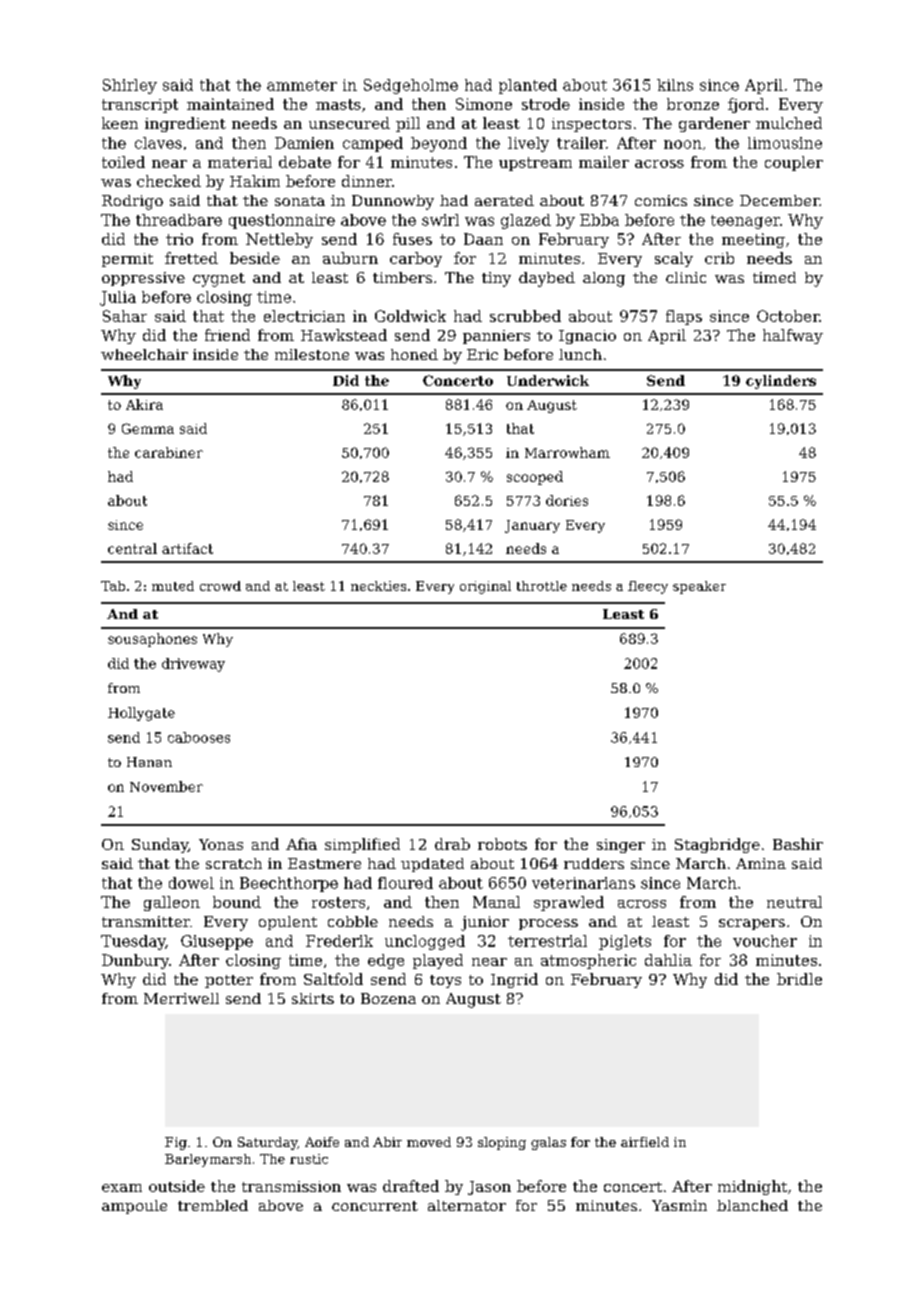 This screenshot has height=1311, width=924. I want to click on limousine, so click(785, 143).
